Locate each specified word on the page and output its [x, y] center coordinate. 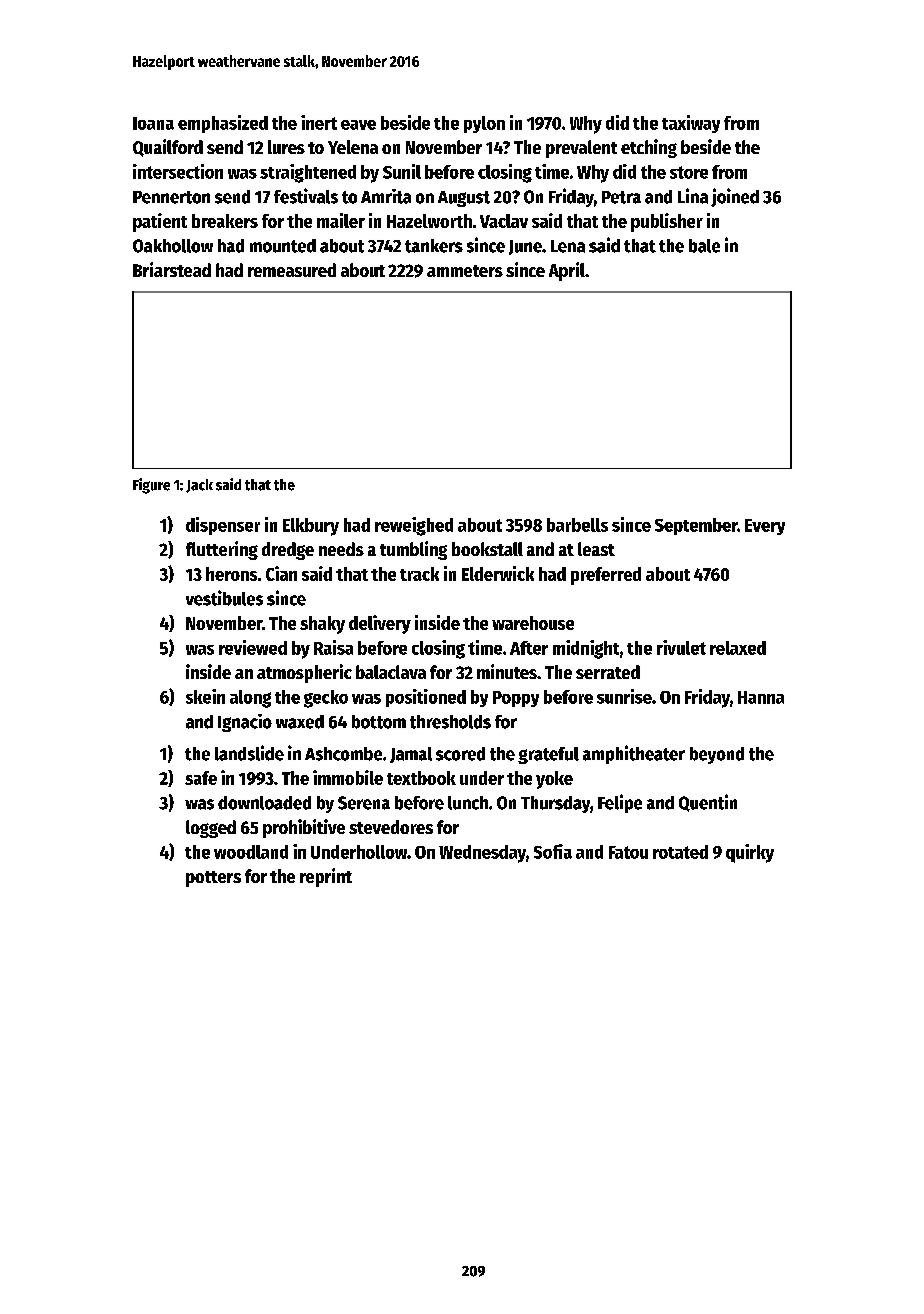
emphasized [223, 124]
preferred [606, 576]
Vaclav [504, 221]
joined [735, 197]
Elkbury [311, 527]
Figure [151, 486]
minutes [507, 671]
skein [205, 696]
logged [211, 829]
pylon [484, 124]
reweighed [414, 526]
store [689, 172]
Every [765, 527]
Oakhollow [173, 246]
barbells [577, 525]
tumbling [413, 550]
